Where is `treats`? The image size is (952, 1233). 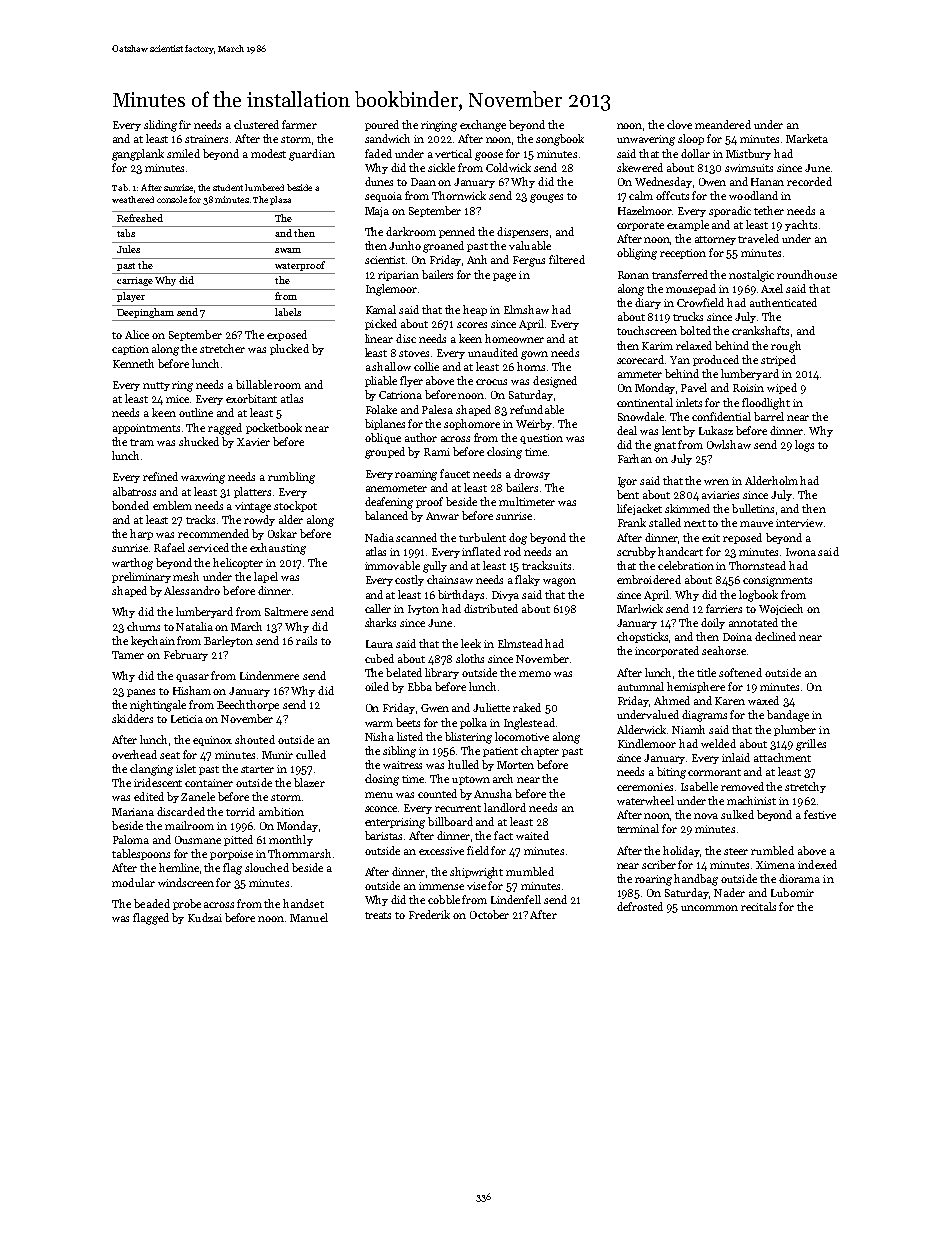
treats is located at coordinates (378, 915).
